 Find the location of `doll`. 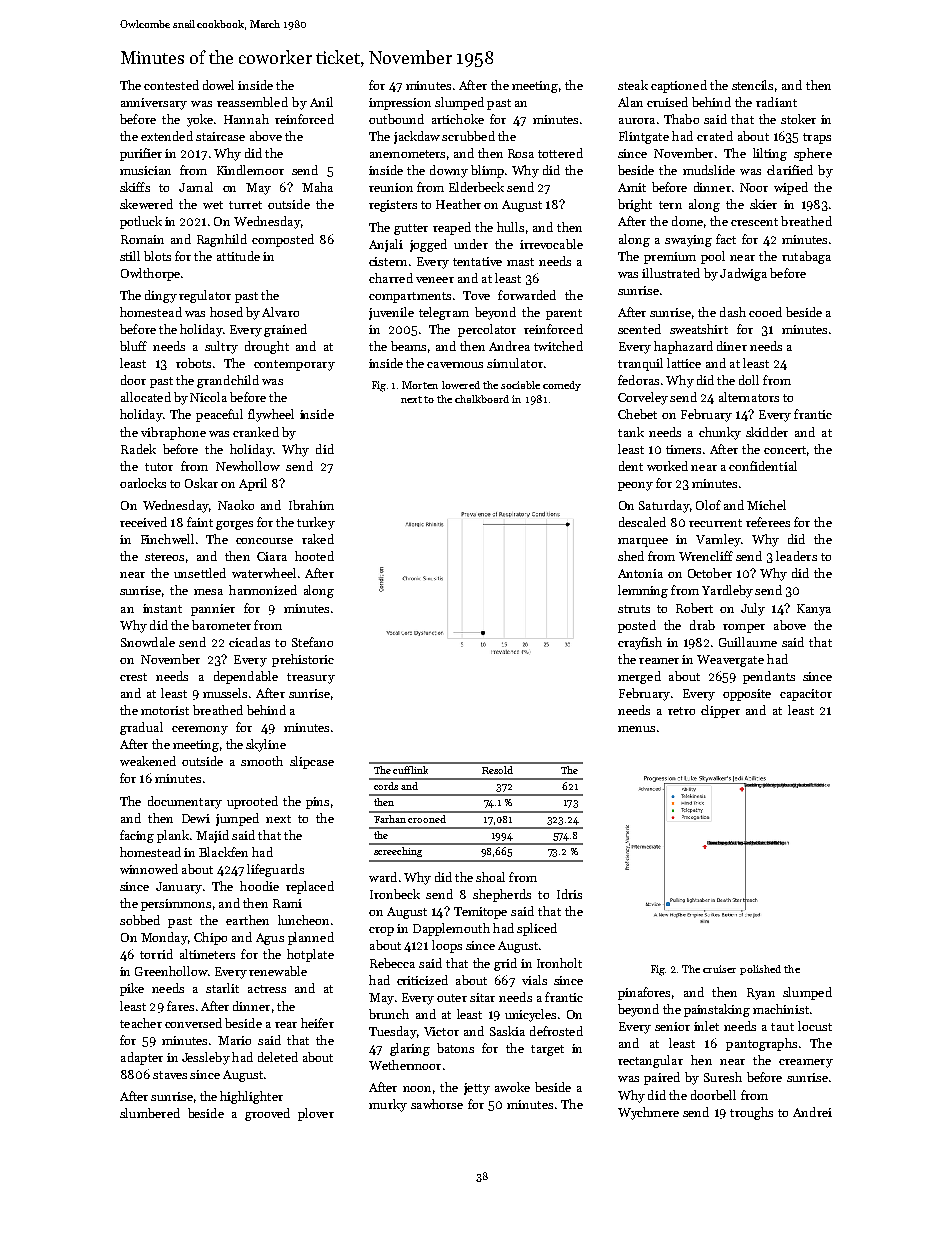

doll is located at coordinates (749, 380).
